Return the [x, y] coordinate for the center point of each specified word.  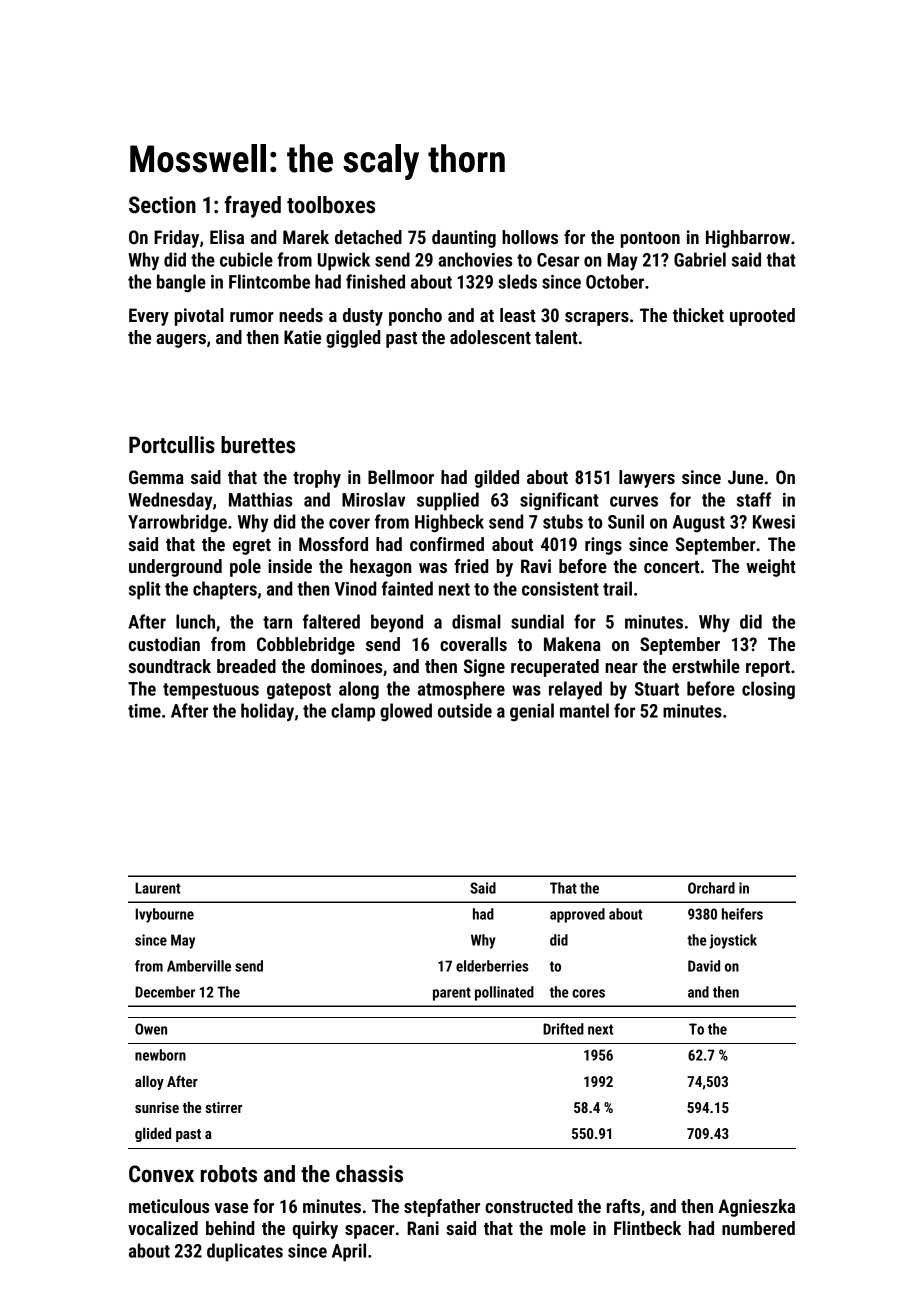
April [349, 1252]
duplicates [245, 1252]
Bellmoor [401, 477]
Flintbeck [647, 1228]
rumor [252, 317]
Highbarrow [748, 239]
